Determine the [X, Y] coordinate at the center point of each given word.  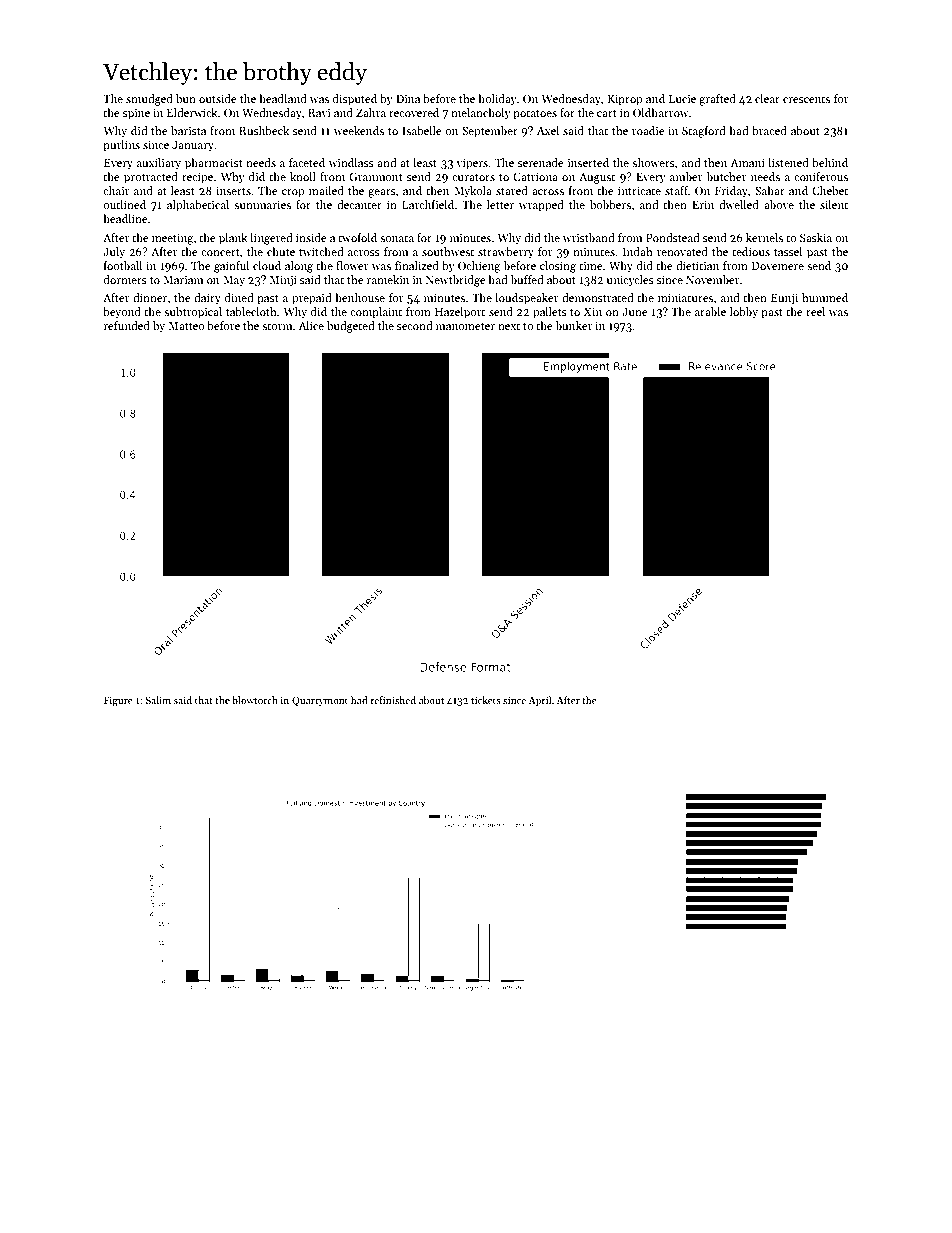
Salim [158, 700]
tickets [486, 700]
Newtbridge [456, 281]
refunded [127, 325]
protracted [151, 178]
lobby [744, 313]
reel [815, 311]
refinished [393, 700]
